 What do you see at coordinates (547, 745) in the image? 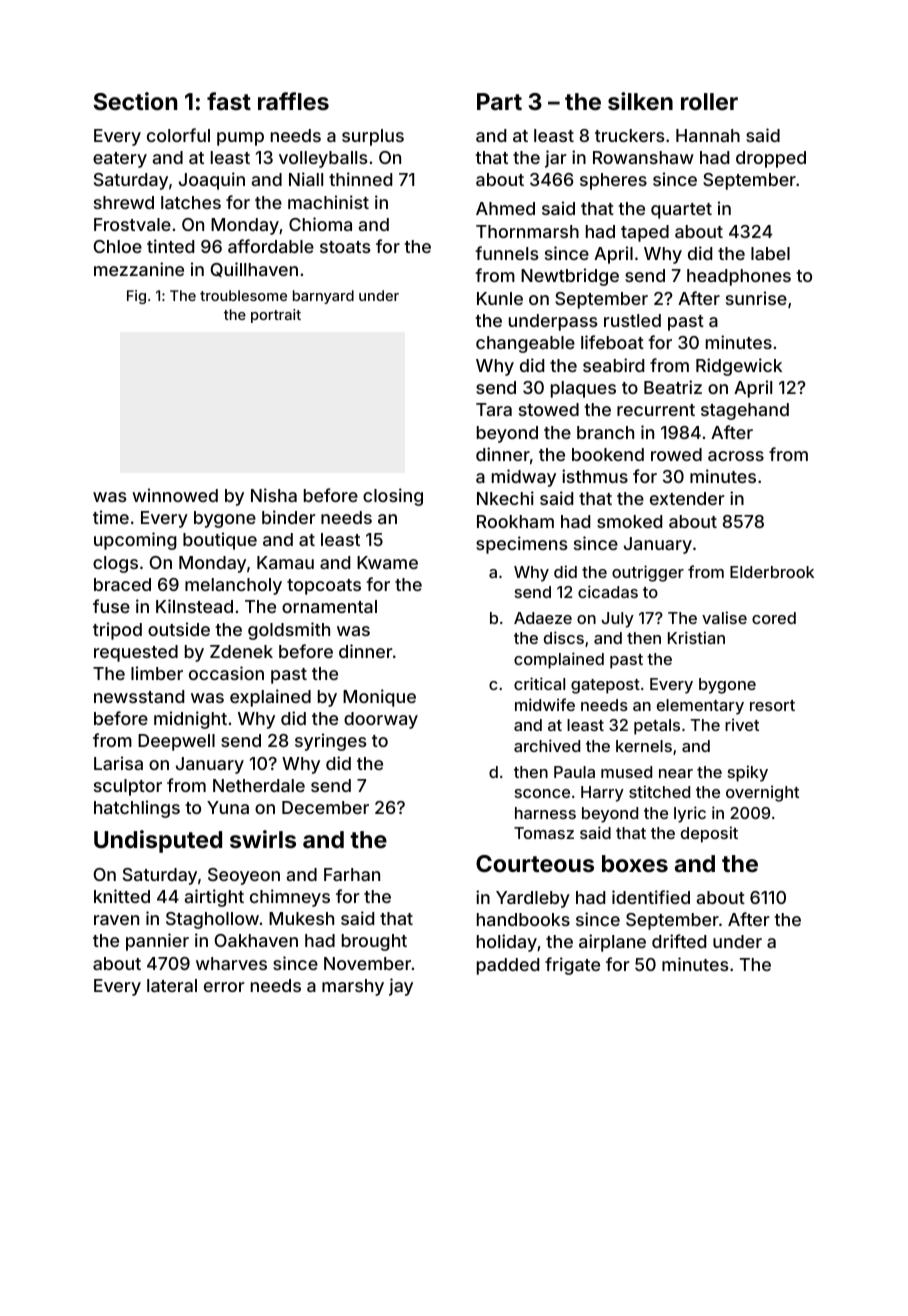
I see `archived` at bounding box center [547, 745].
